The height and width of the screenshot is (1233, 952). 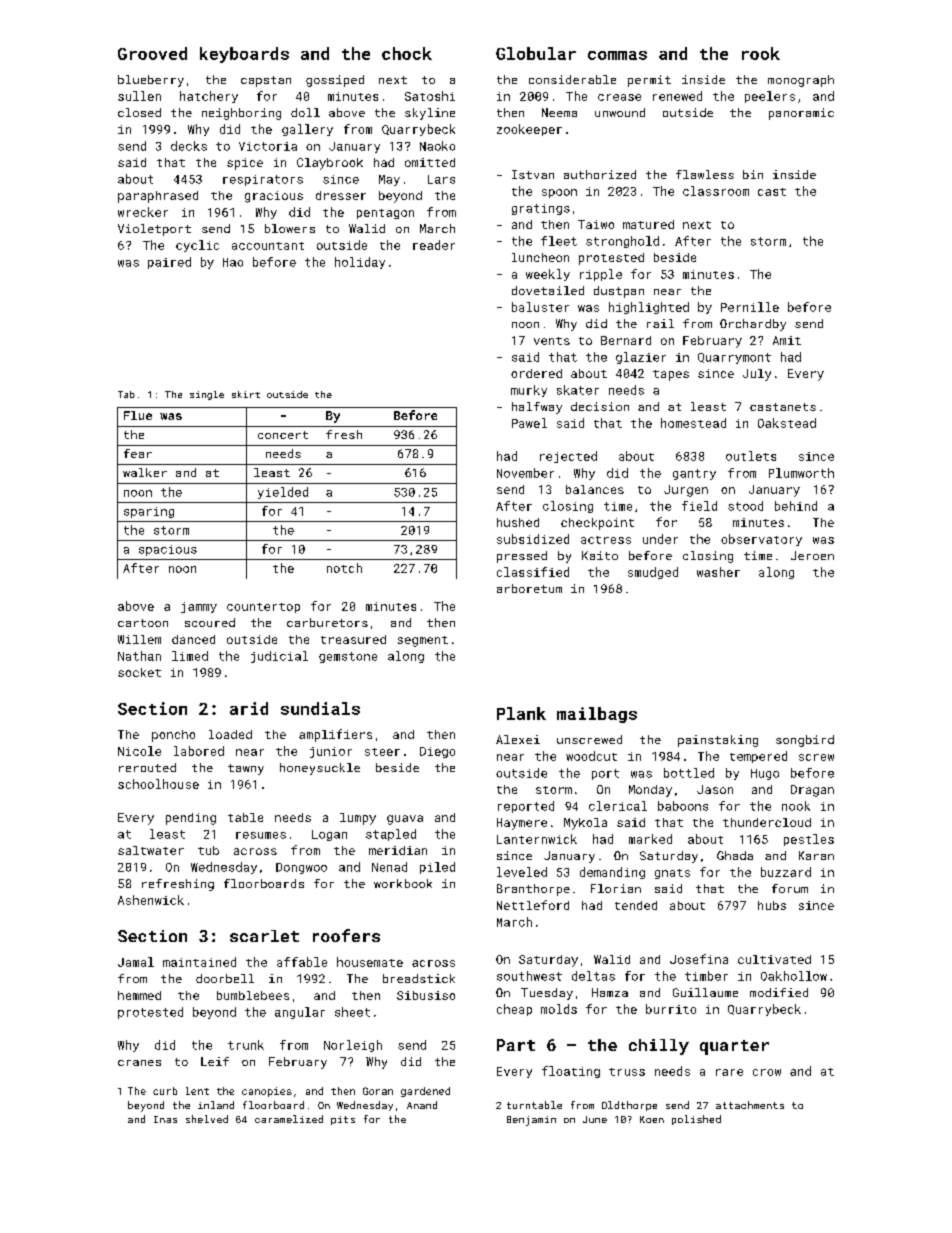 What do you see at coordinates (652, 1119) in the screenshot?
I see `Koen` at bounding box center [652, 1119].
